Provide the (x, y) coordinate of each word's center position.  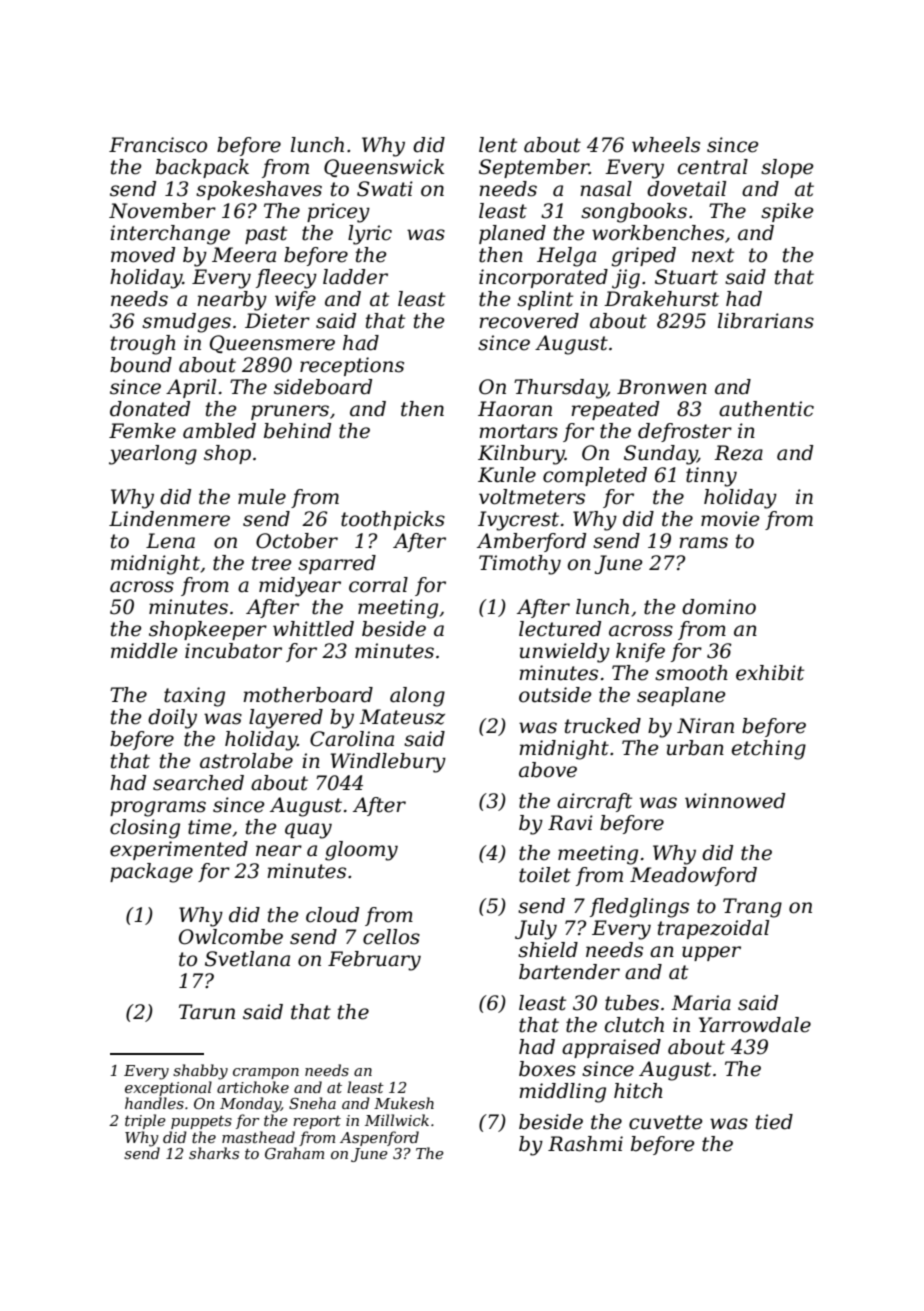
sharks (214, 1153)
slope (787, 168)
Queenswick (384, 168)
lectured (560, 629)
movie (730, 519)
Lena (170, 541)
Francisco (158, 145)
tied (774, 1122)
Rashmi (585, 1144)
